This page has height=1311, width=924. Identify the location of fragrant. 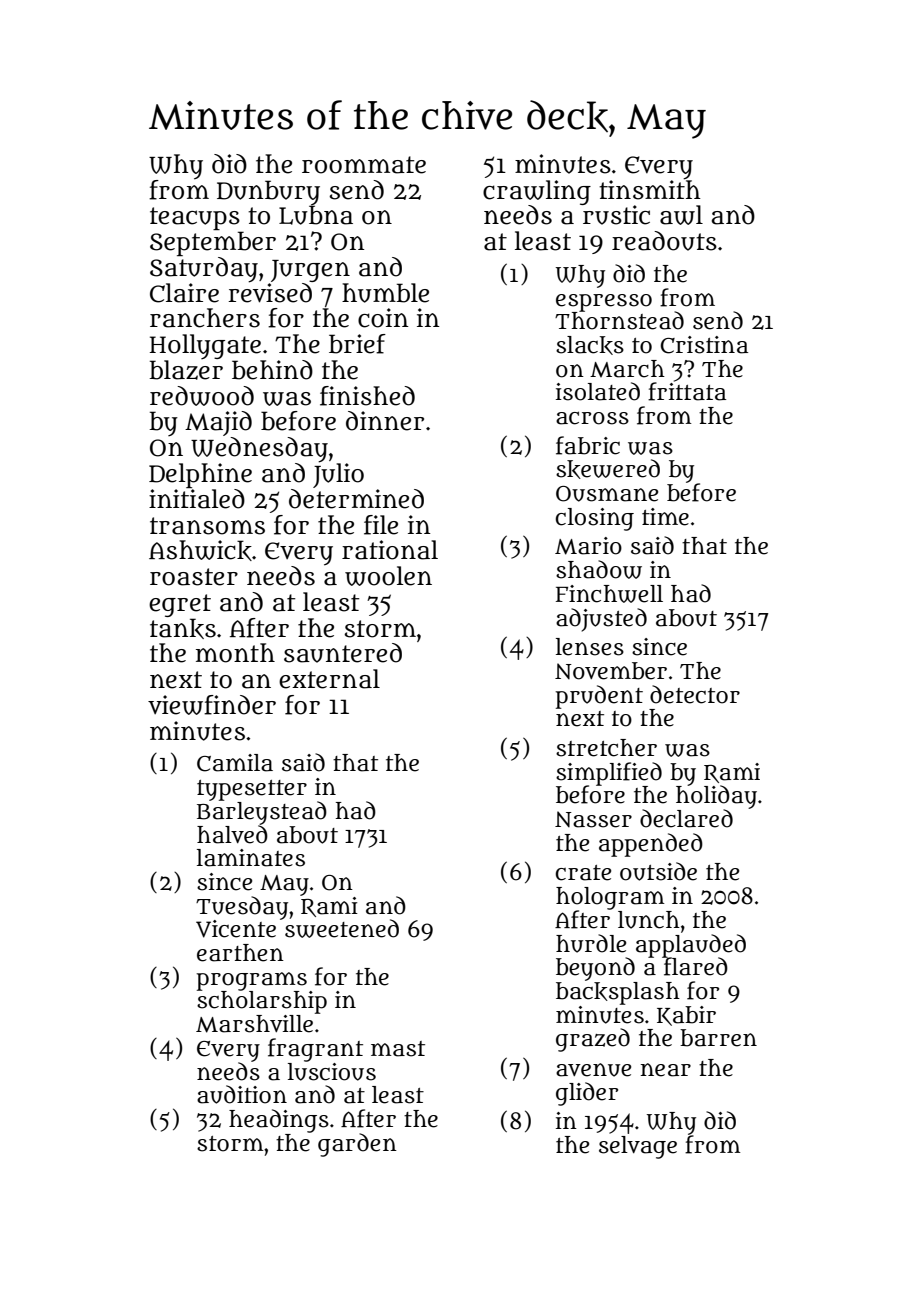
(315, 1050).
